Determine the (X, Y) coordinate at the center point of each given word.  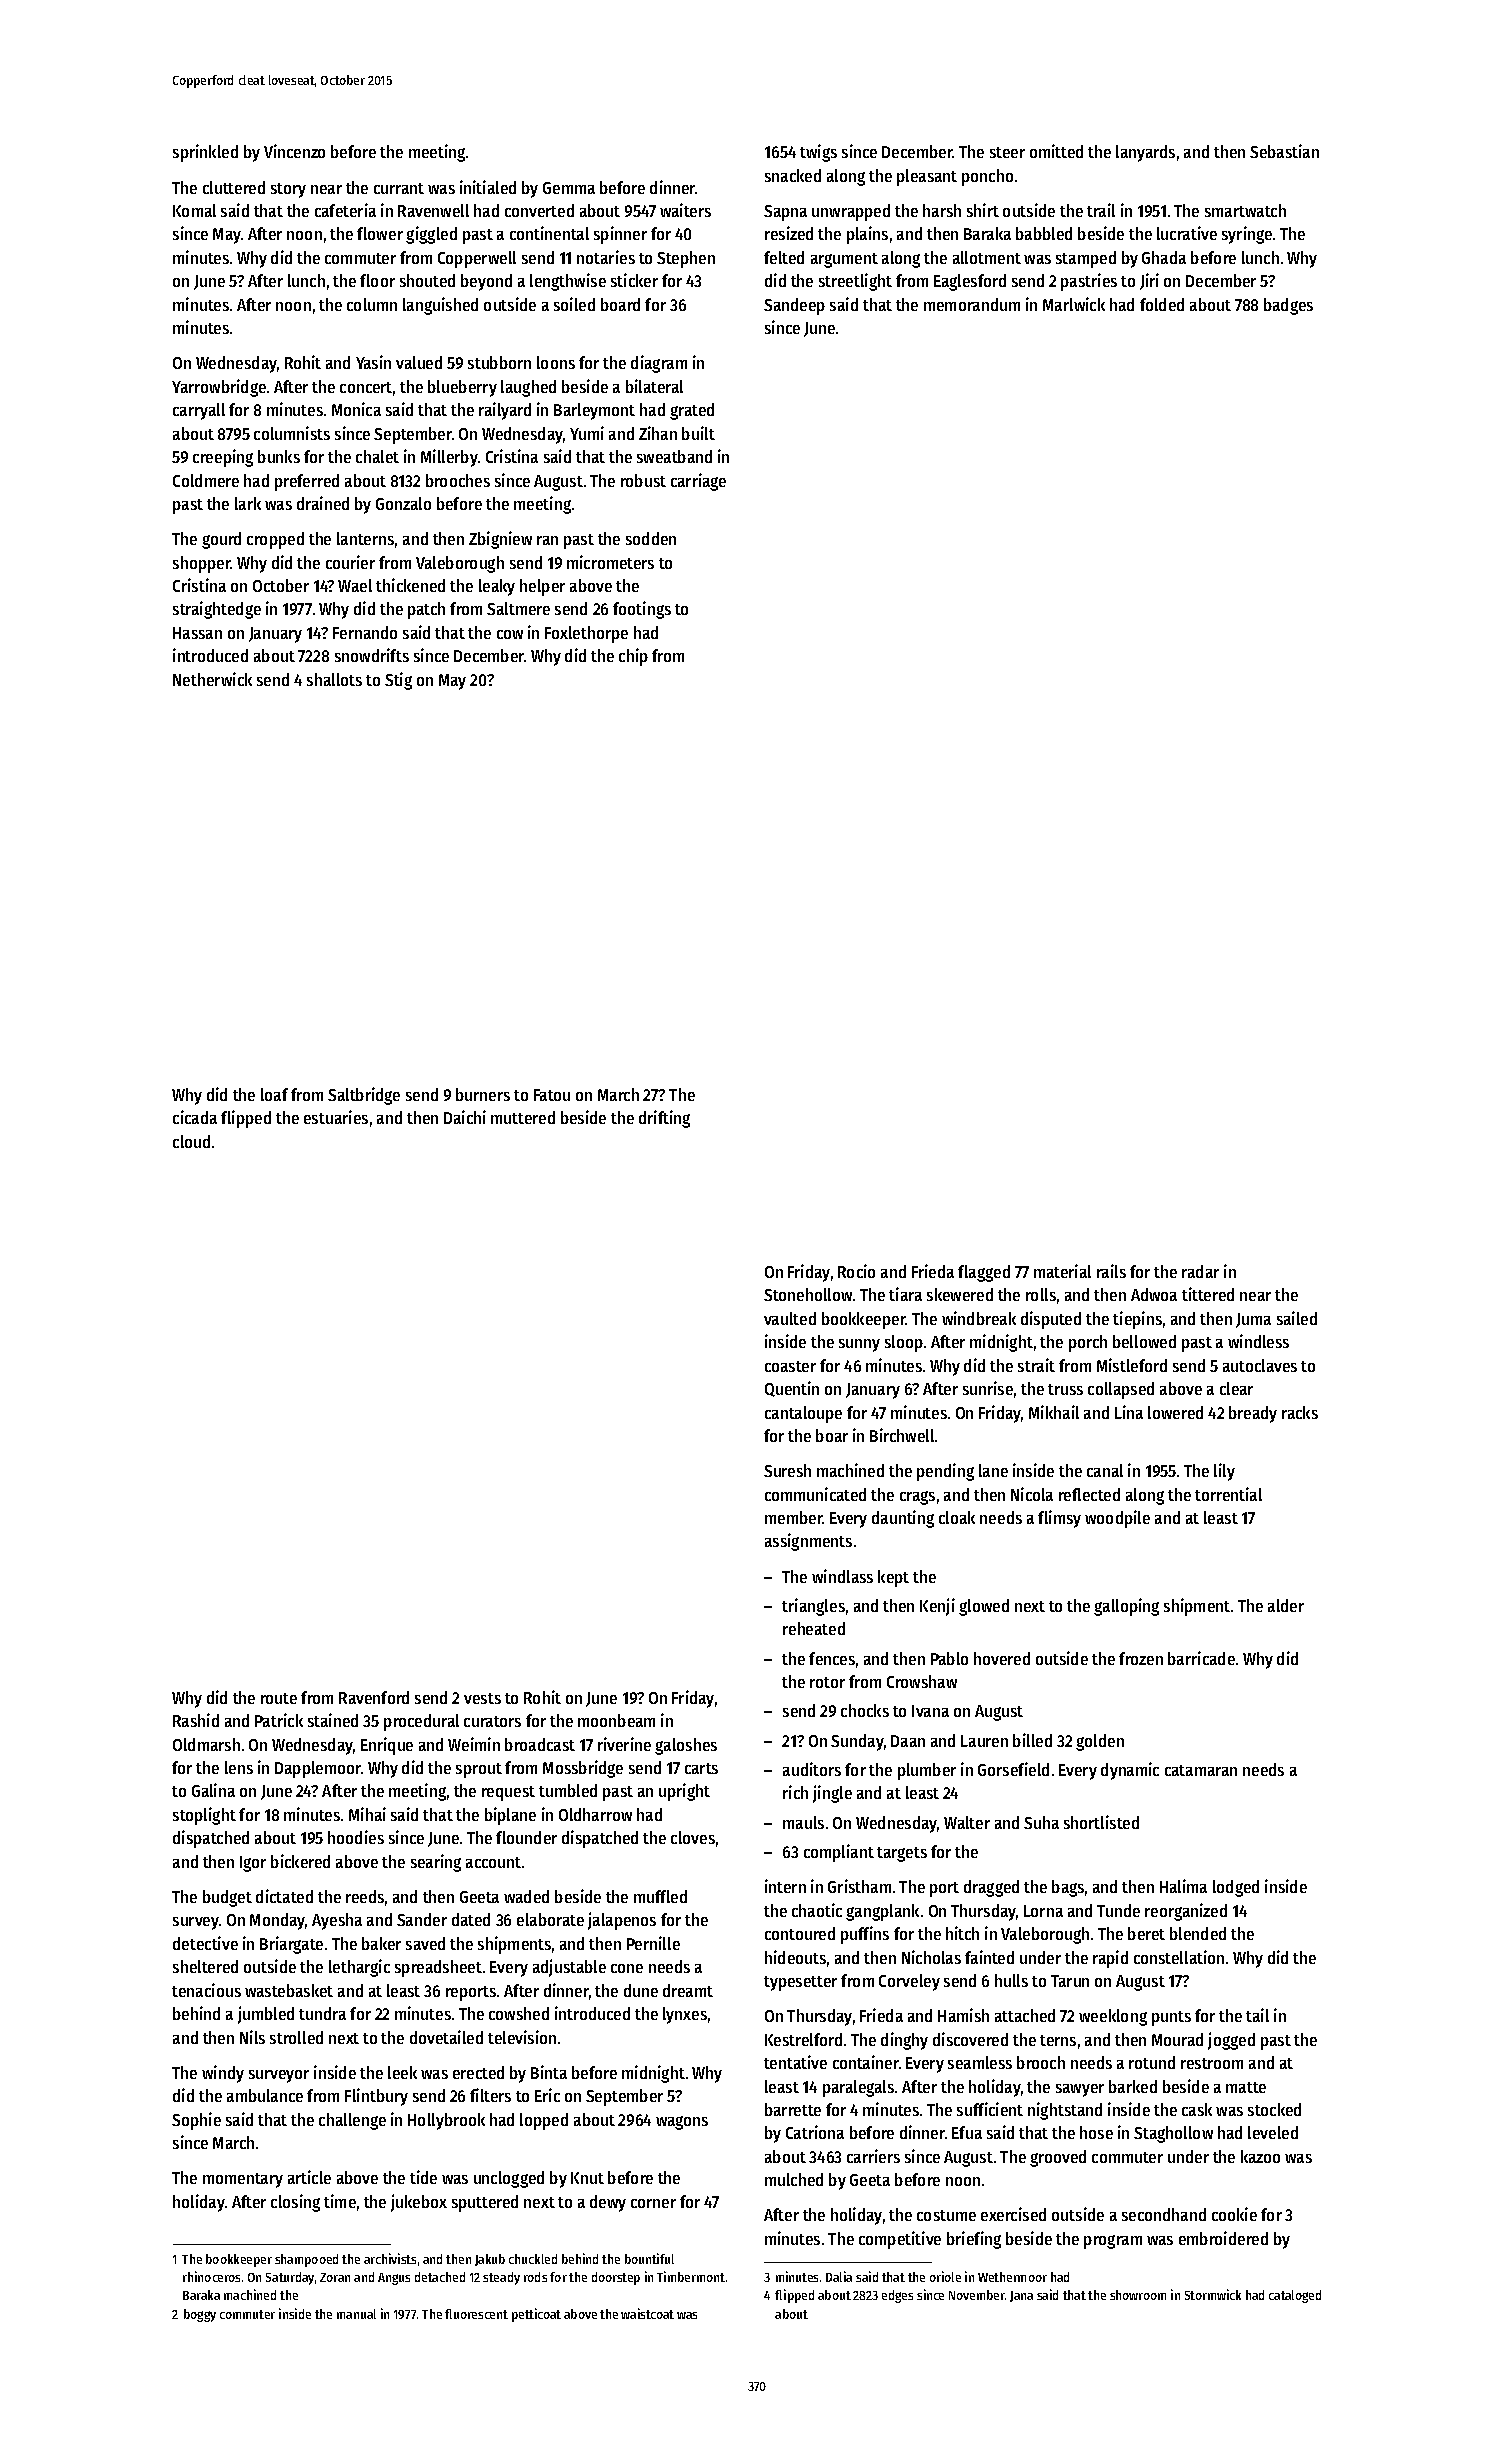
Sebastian (1284, 151)
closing (295, 2203)
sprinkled (205, 153)
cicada (195, 1117)
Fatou (552, 1095)
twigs (818, 153)
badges (1288, 306)
